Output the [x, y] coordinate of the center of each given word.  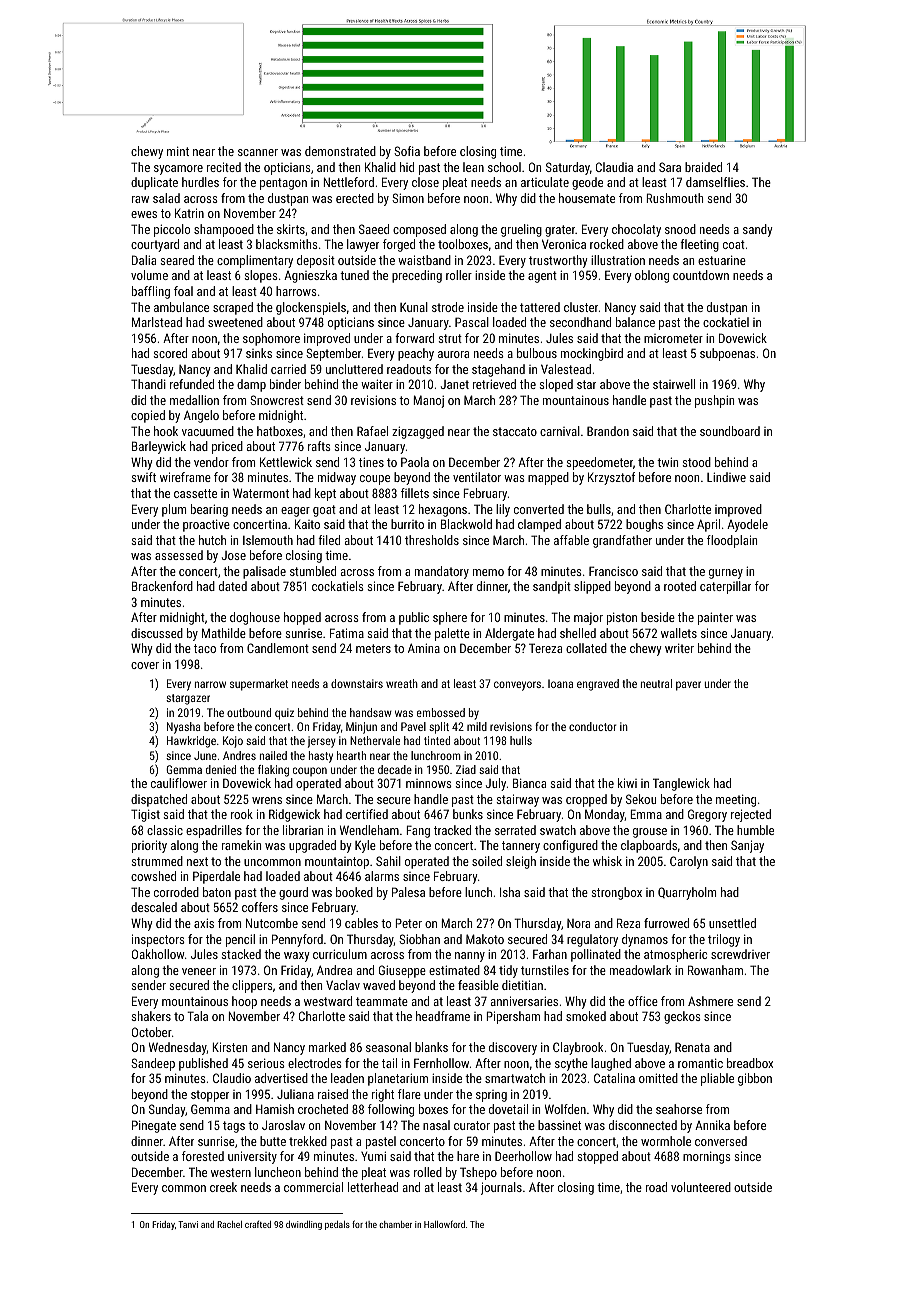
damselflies [715, 182]
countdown [701, 275]
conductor [592, 726]
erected [355, 198]
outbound [249, 712]
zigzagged [418, 432]
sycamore [178, 170]
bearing [209, 510]
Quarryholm [687, 893]
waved [379, 985]
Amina [424, 648]
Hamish [275, 1109]
